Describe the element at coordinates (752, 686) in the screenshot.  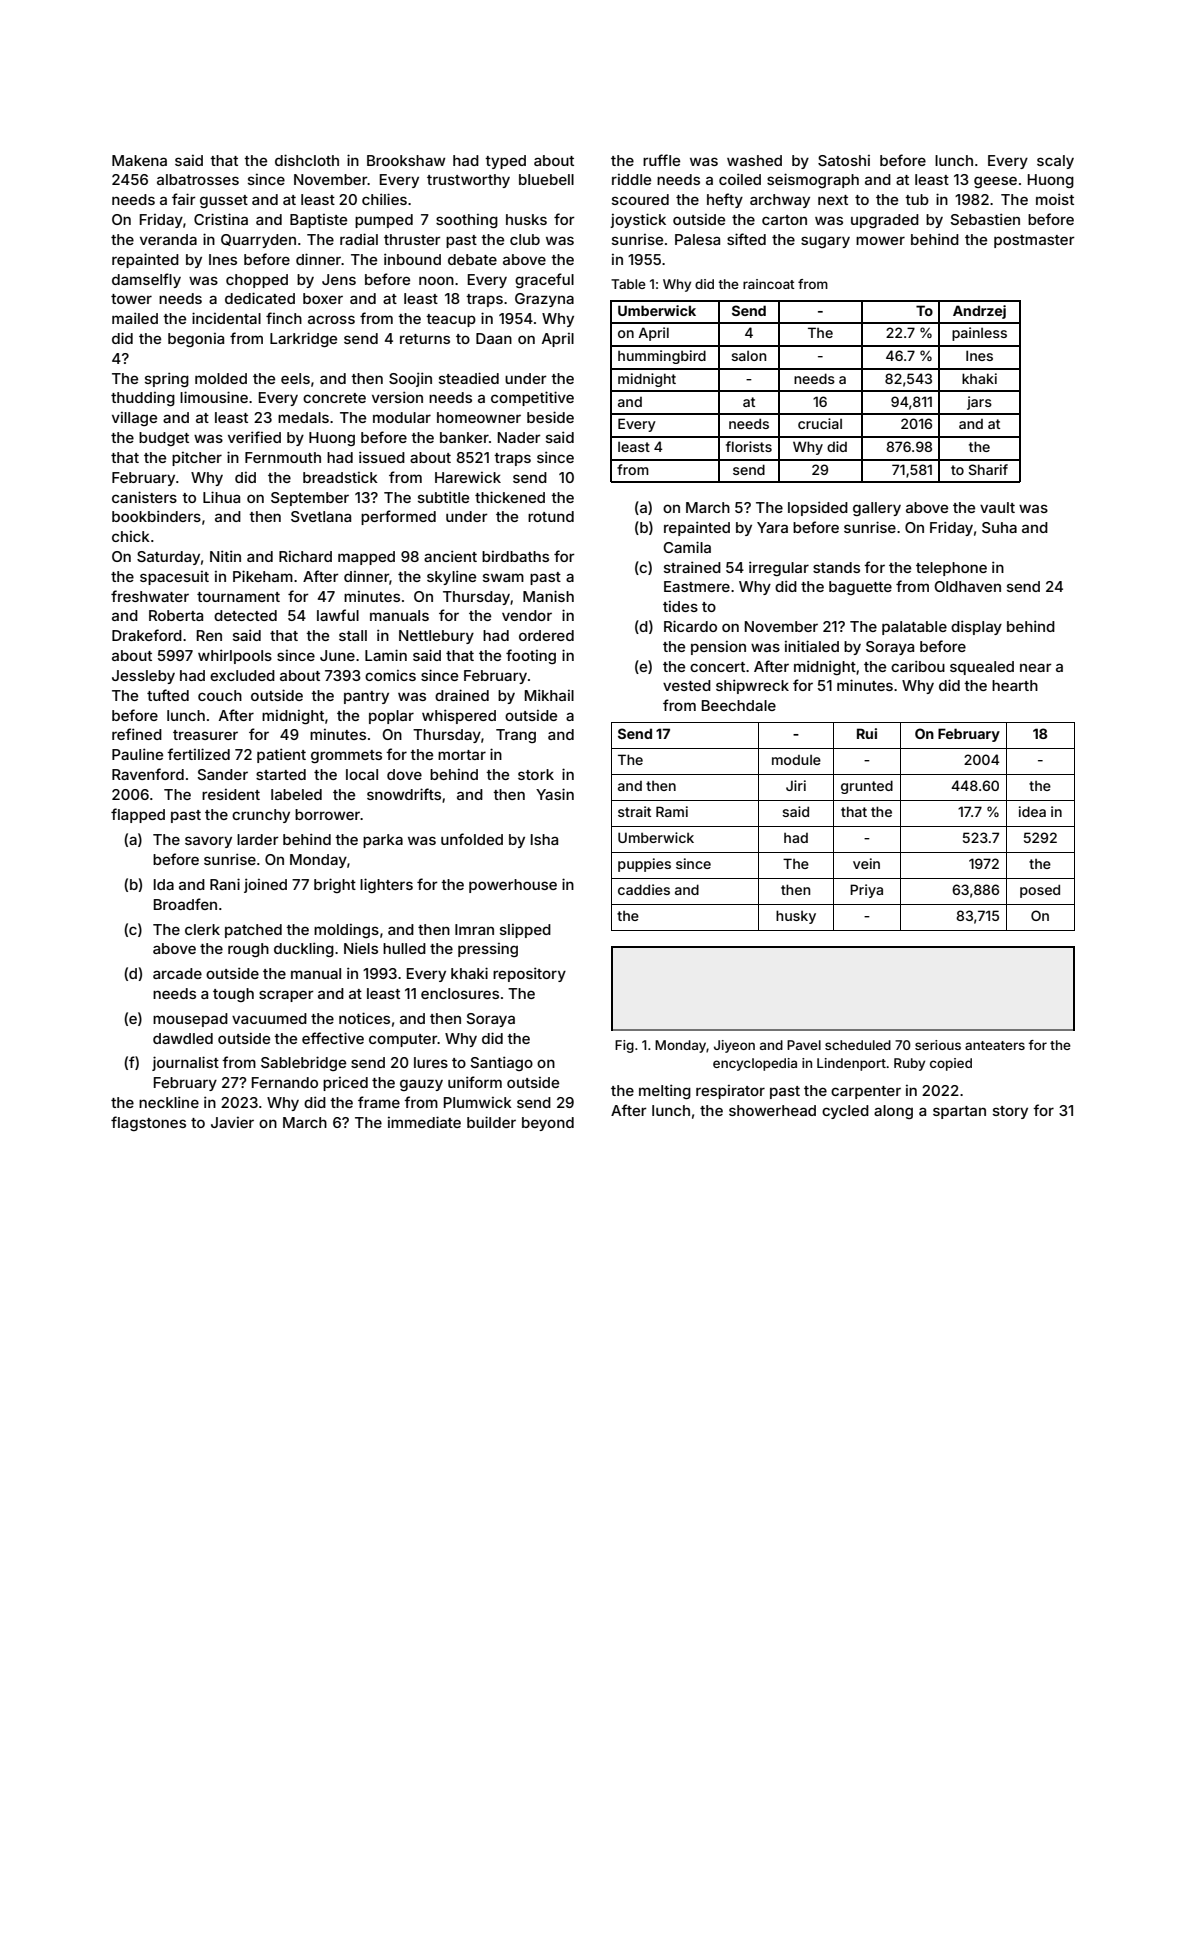
I see `shipwreck` at that location.
